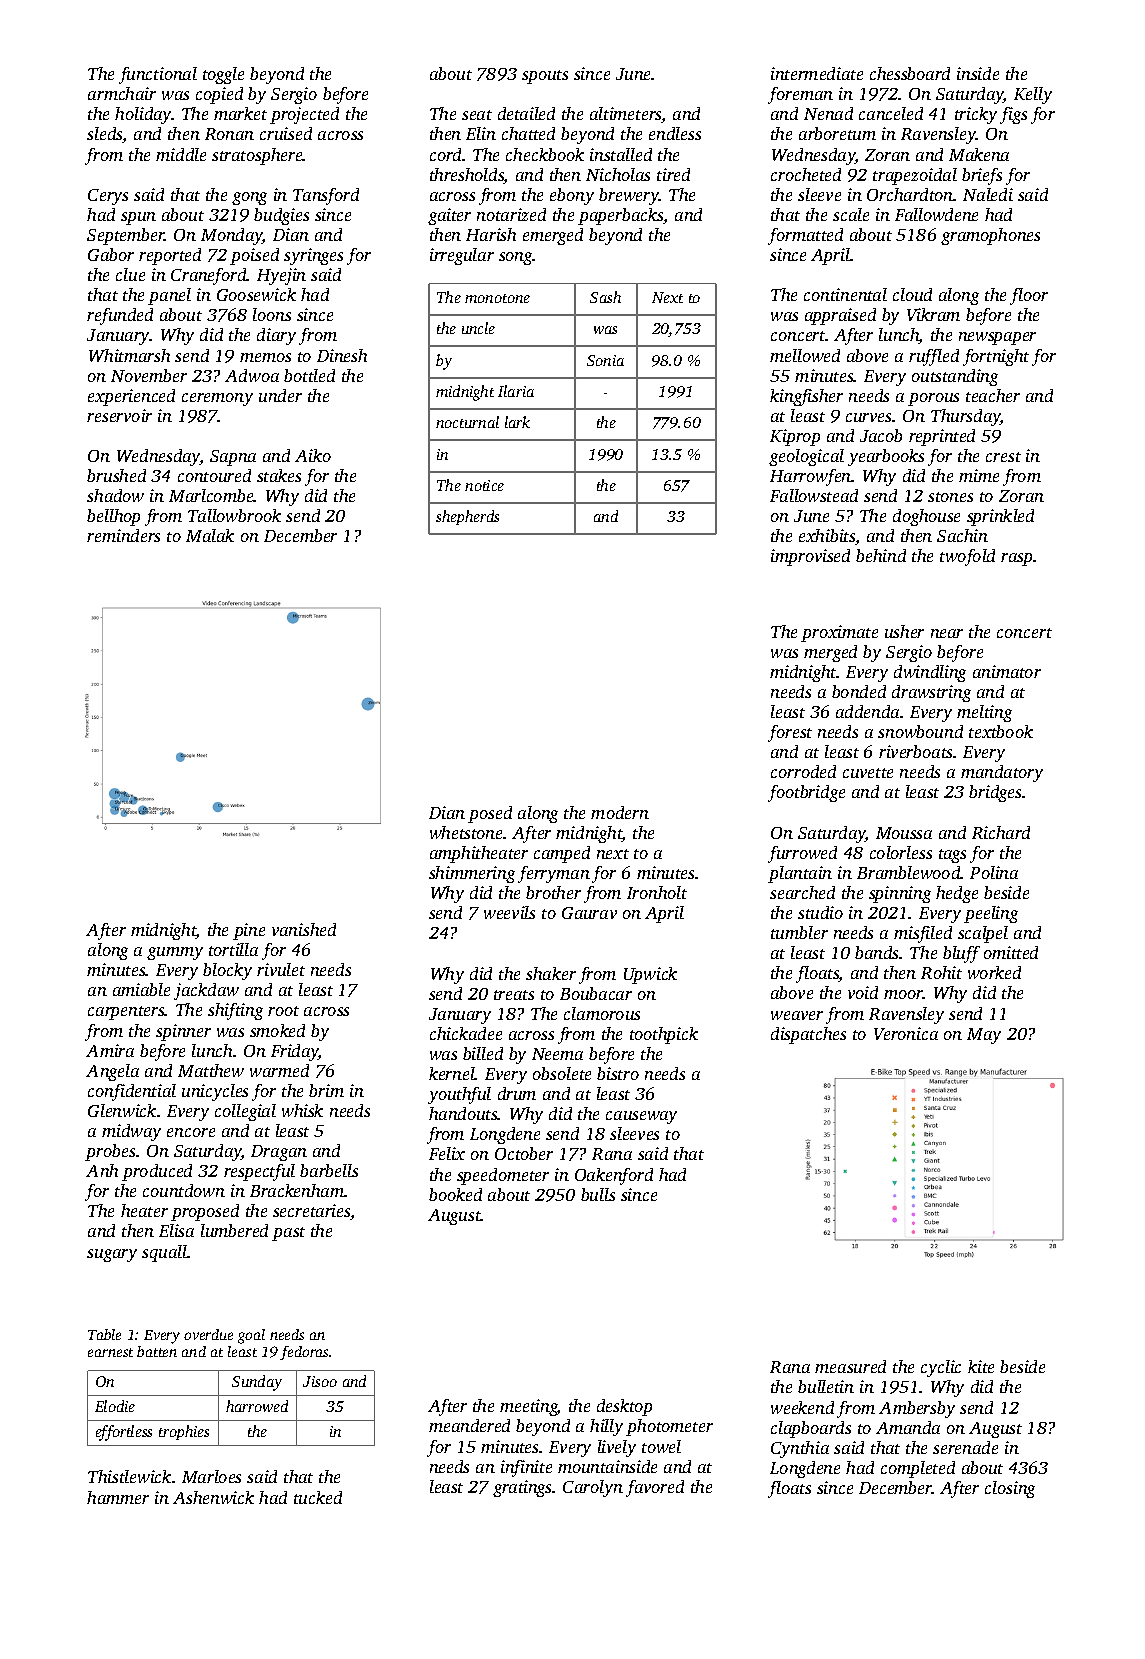  I want to click on fortnight, so click(996, 357).
